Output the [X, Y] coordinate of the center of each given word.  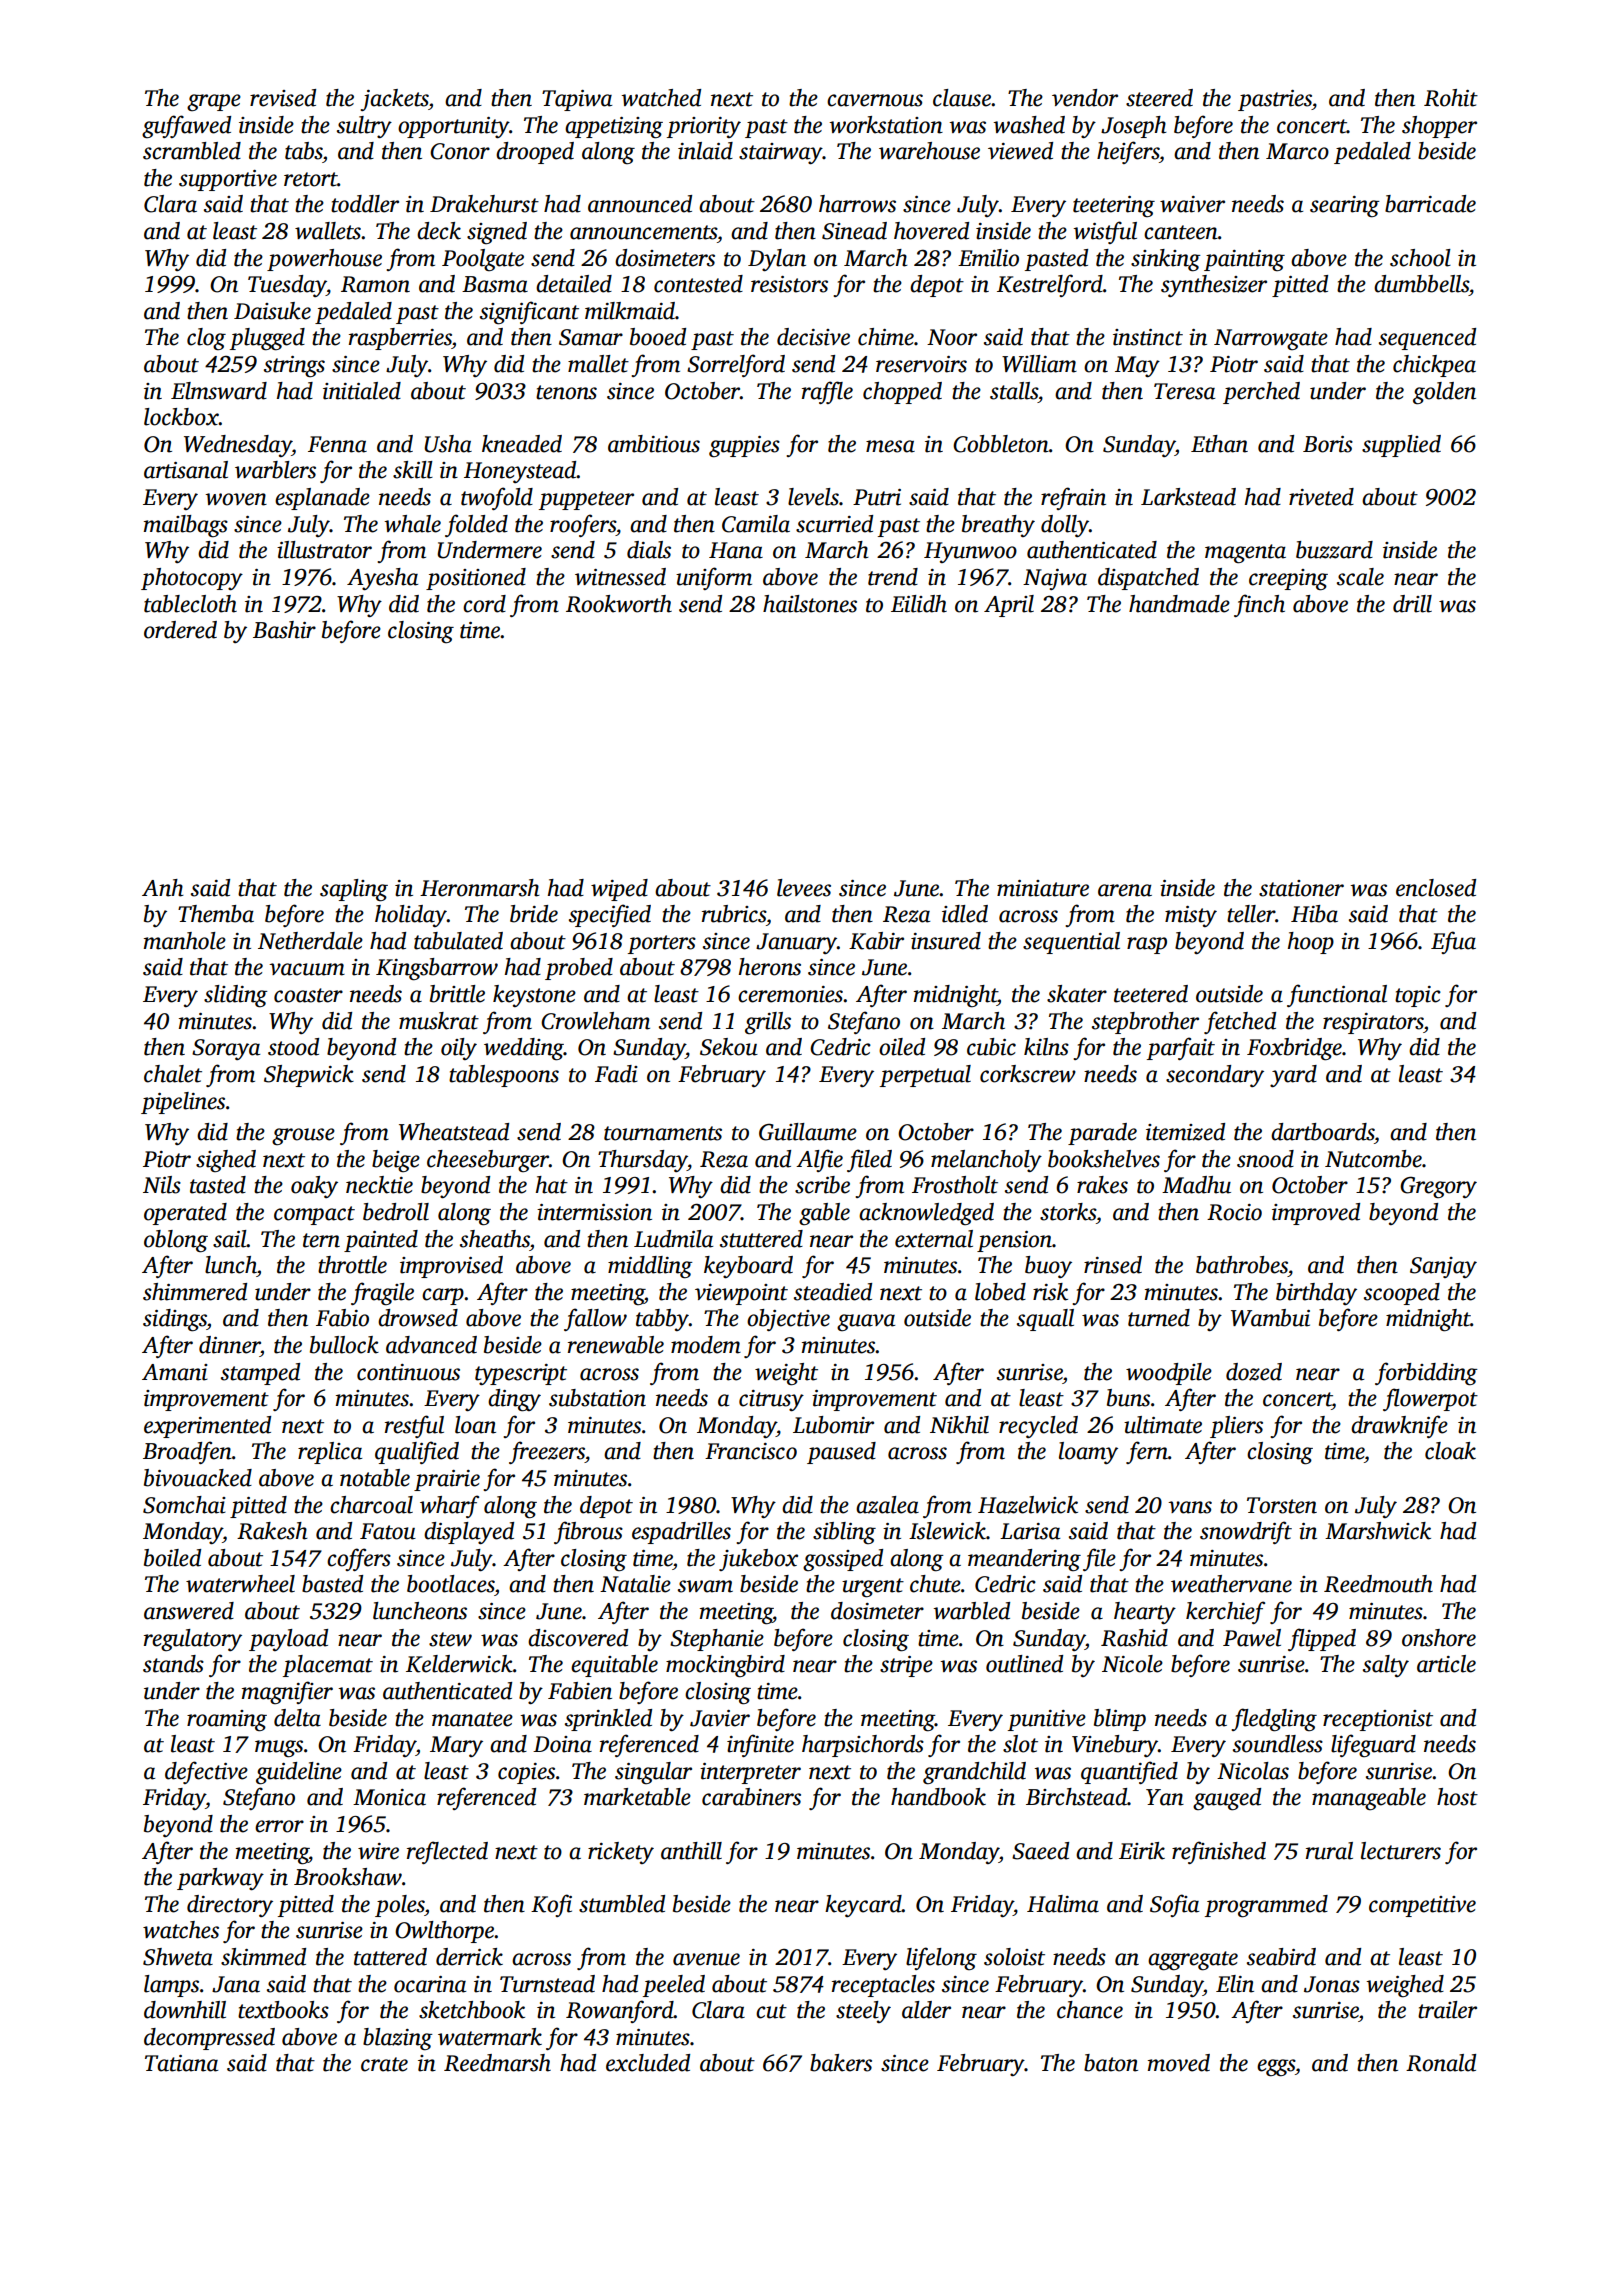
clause [962, 98]
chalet [173, 1074]
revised [283, 98]
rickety [621, 1853]
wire [378, 1851]
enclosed [1436, 888]
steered [1159, 98]
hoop [1311, 943]
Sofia [1174, 1905]
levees [804, 888]
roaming [227, 1721]
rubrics [734, 914]
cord [484, 604]
